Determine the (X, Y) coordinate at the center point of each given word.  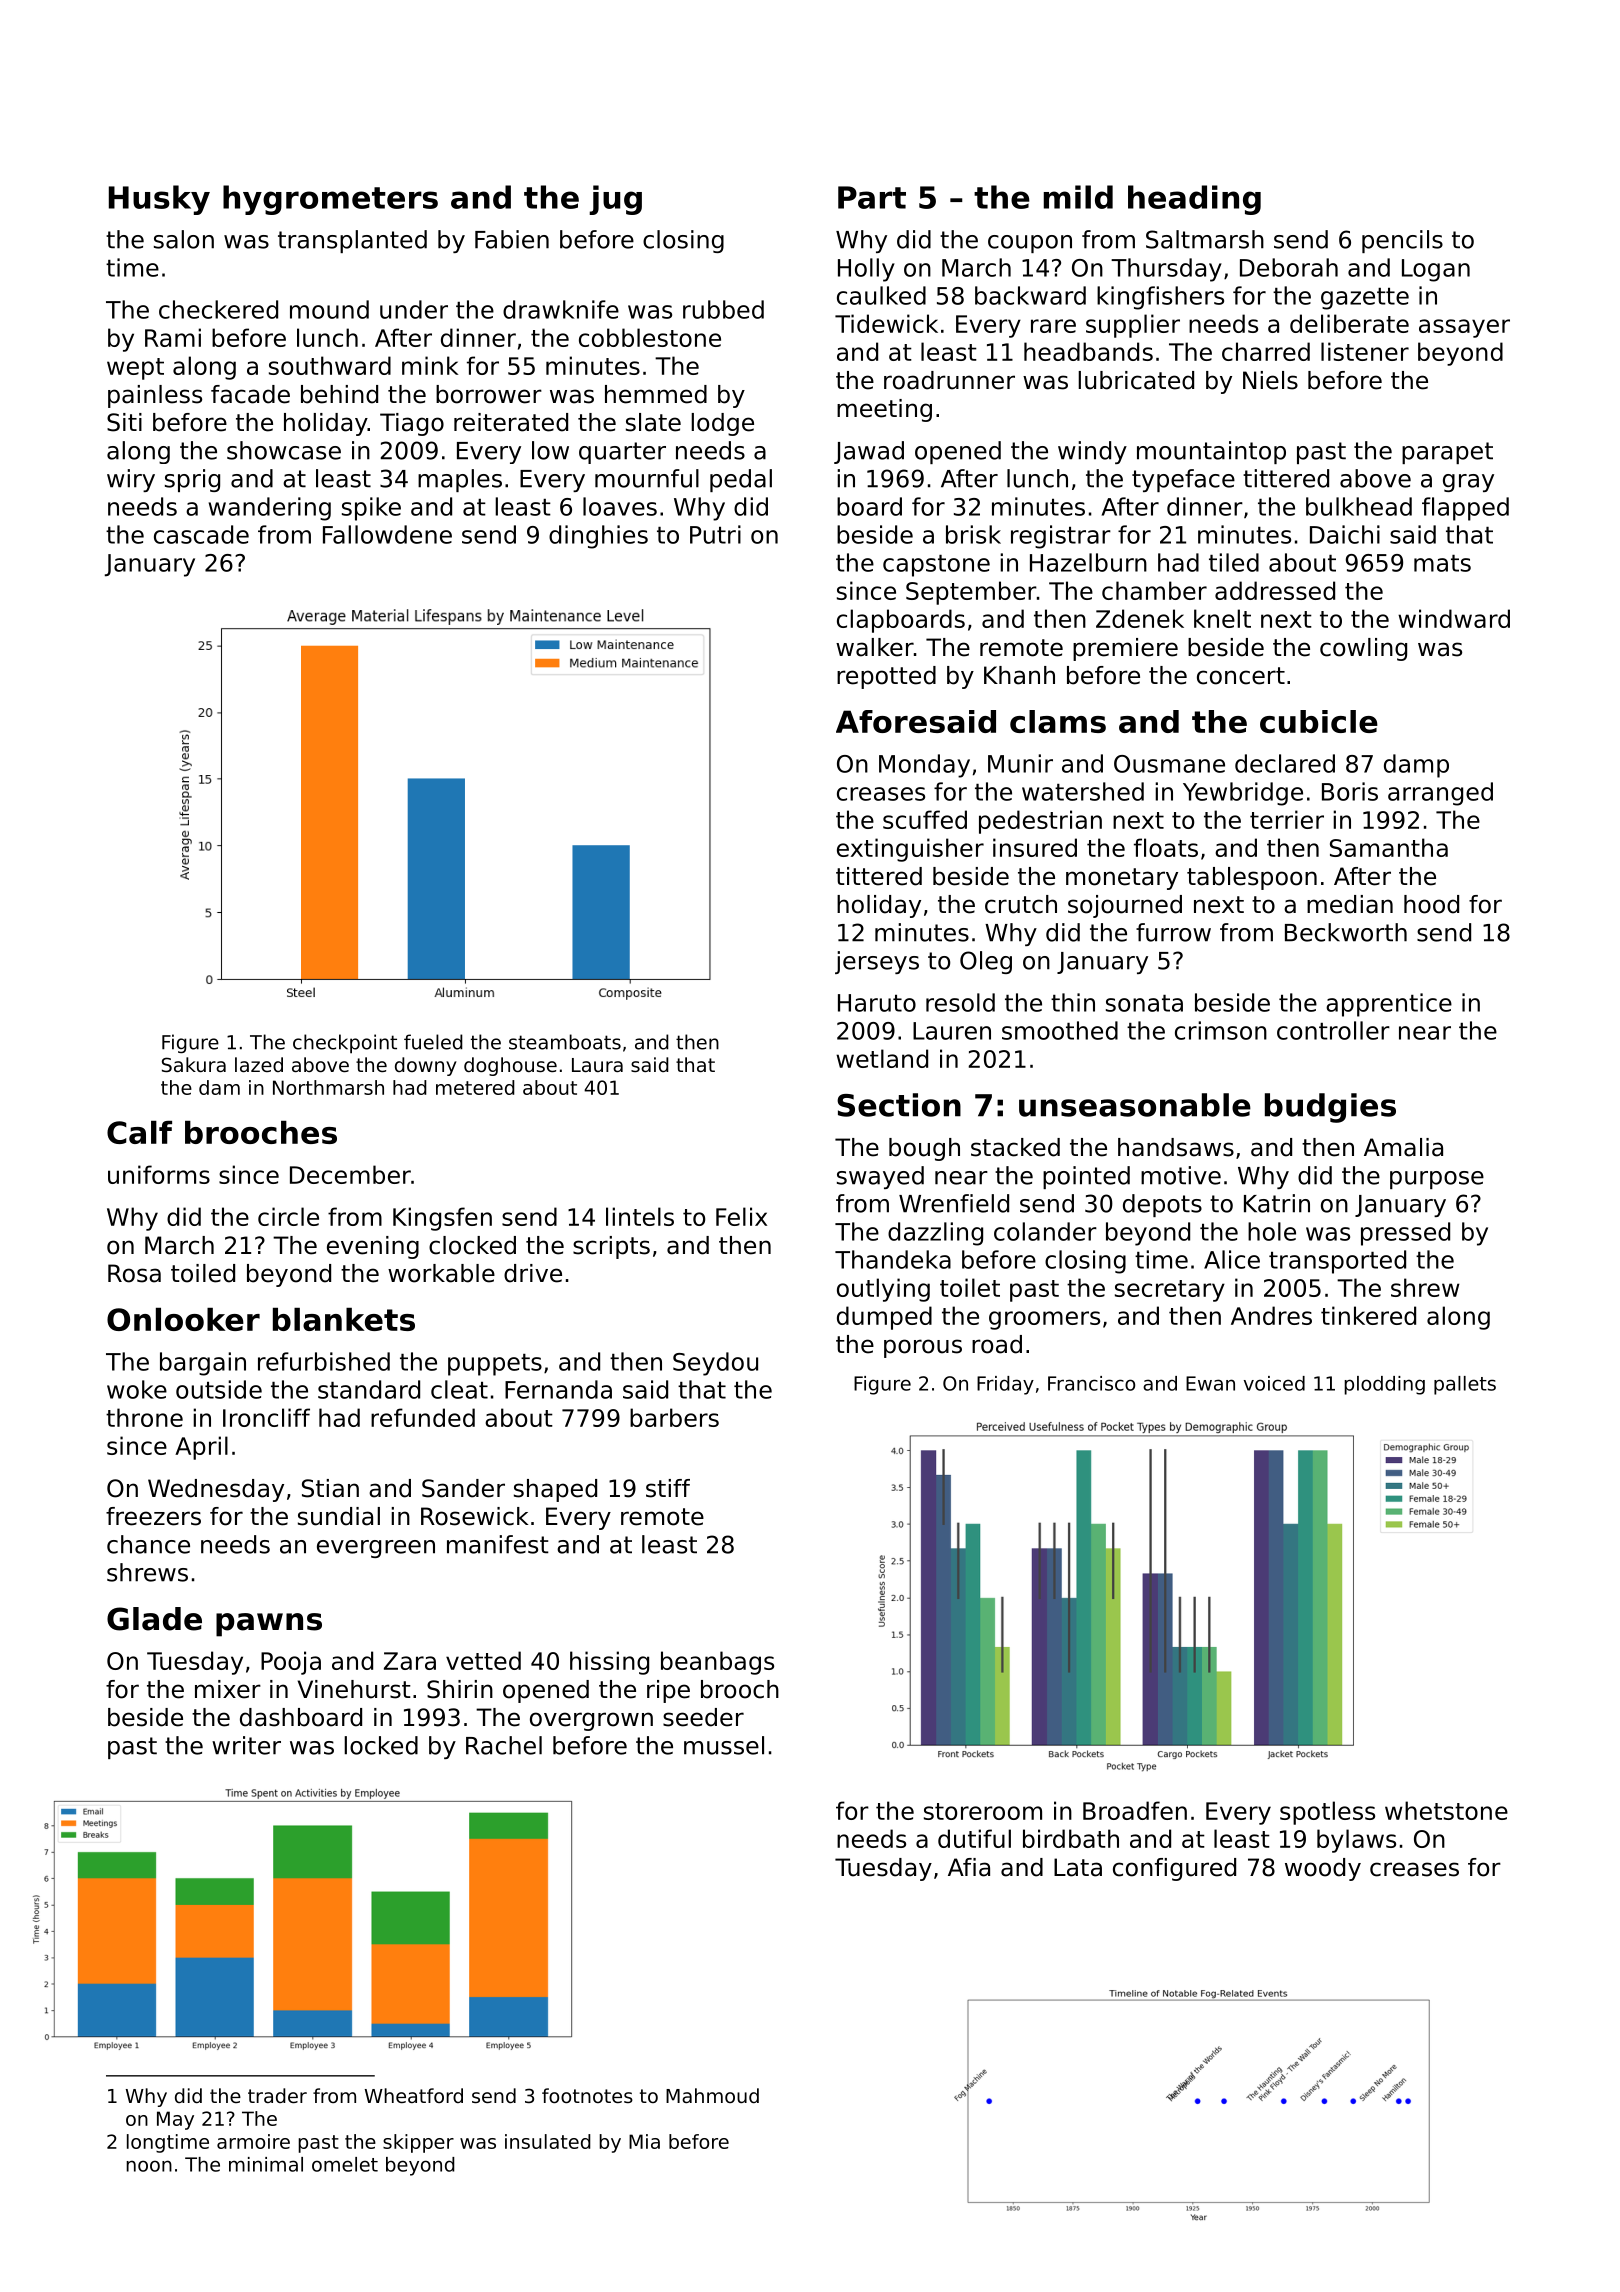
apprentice (1389, 1005)
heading (1194, 200)
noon (149, 2166)
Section (899, 1105)
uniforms (159, 1174)
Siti (124, 422)
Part (872, 197)
